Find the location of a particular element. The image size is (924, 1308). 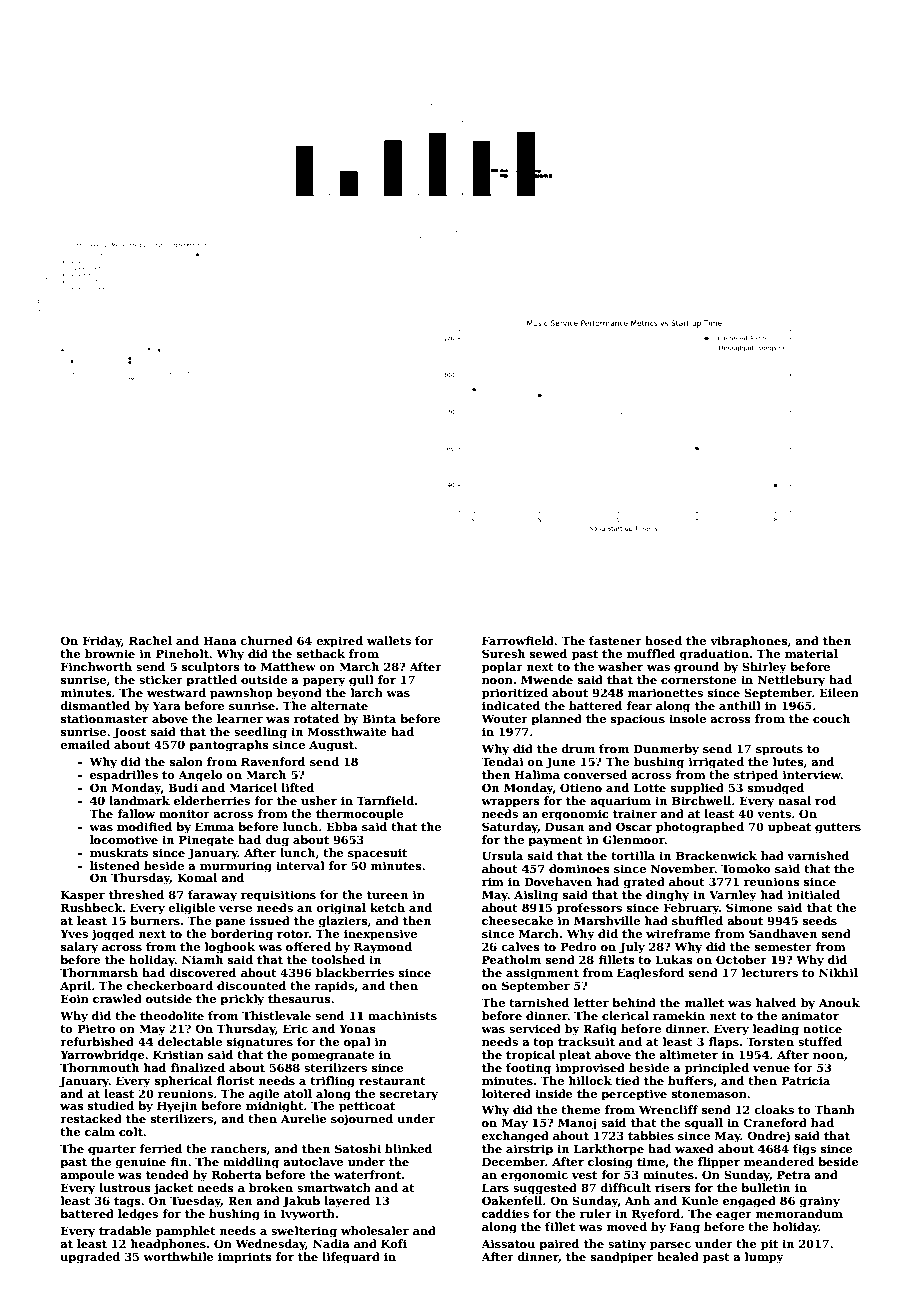

smartwatch is located at coordinates (334, 1187).
